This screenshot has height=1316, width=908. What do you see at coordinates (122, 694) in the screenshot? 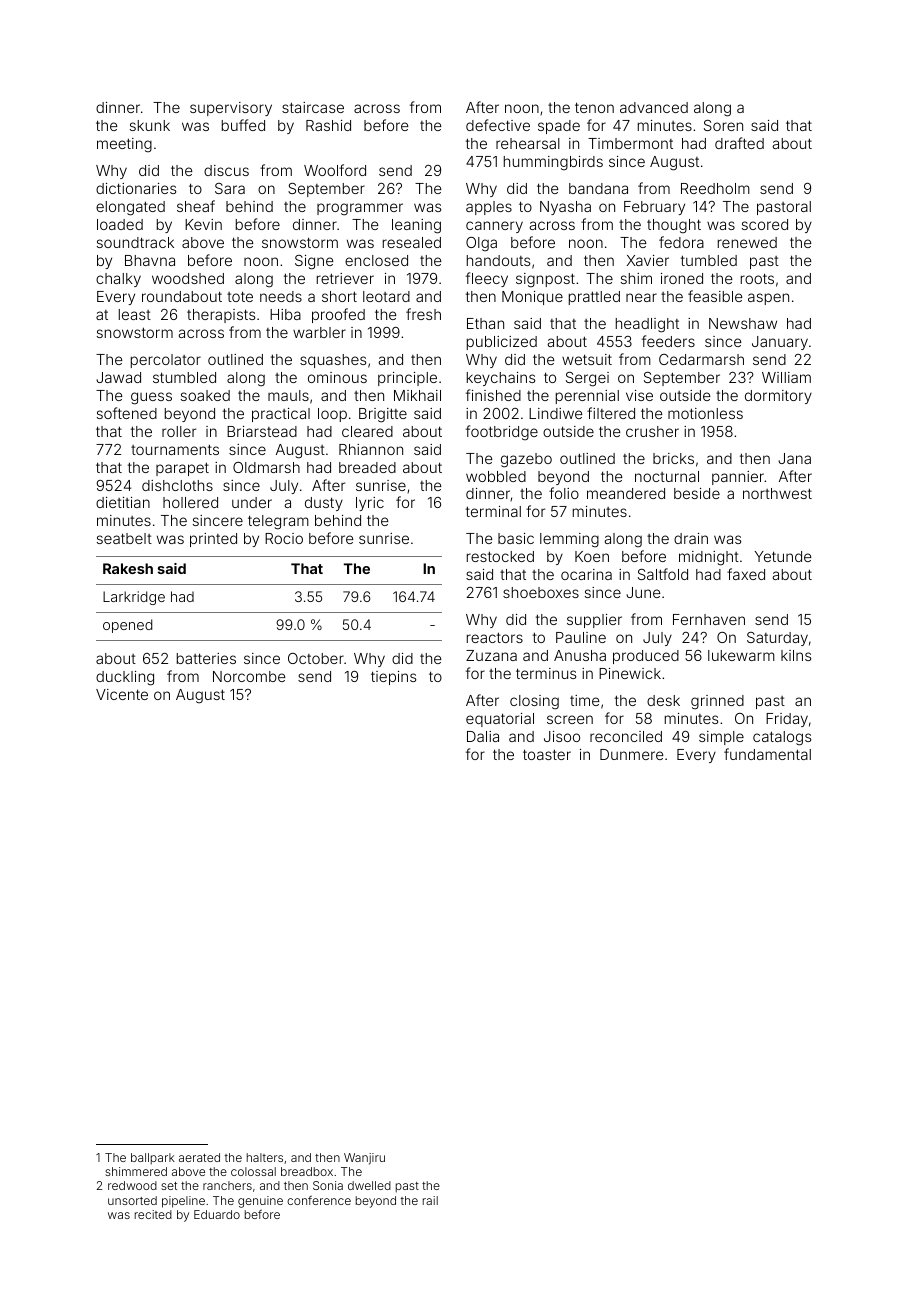
I see `Vicente` at bounding box center [122, 694].
